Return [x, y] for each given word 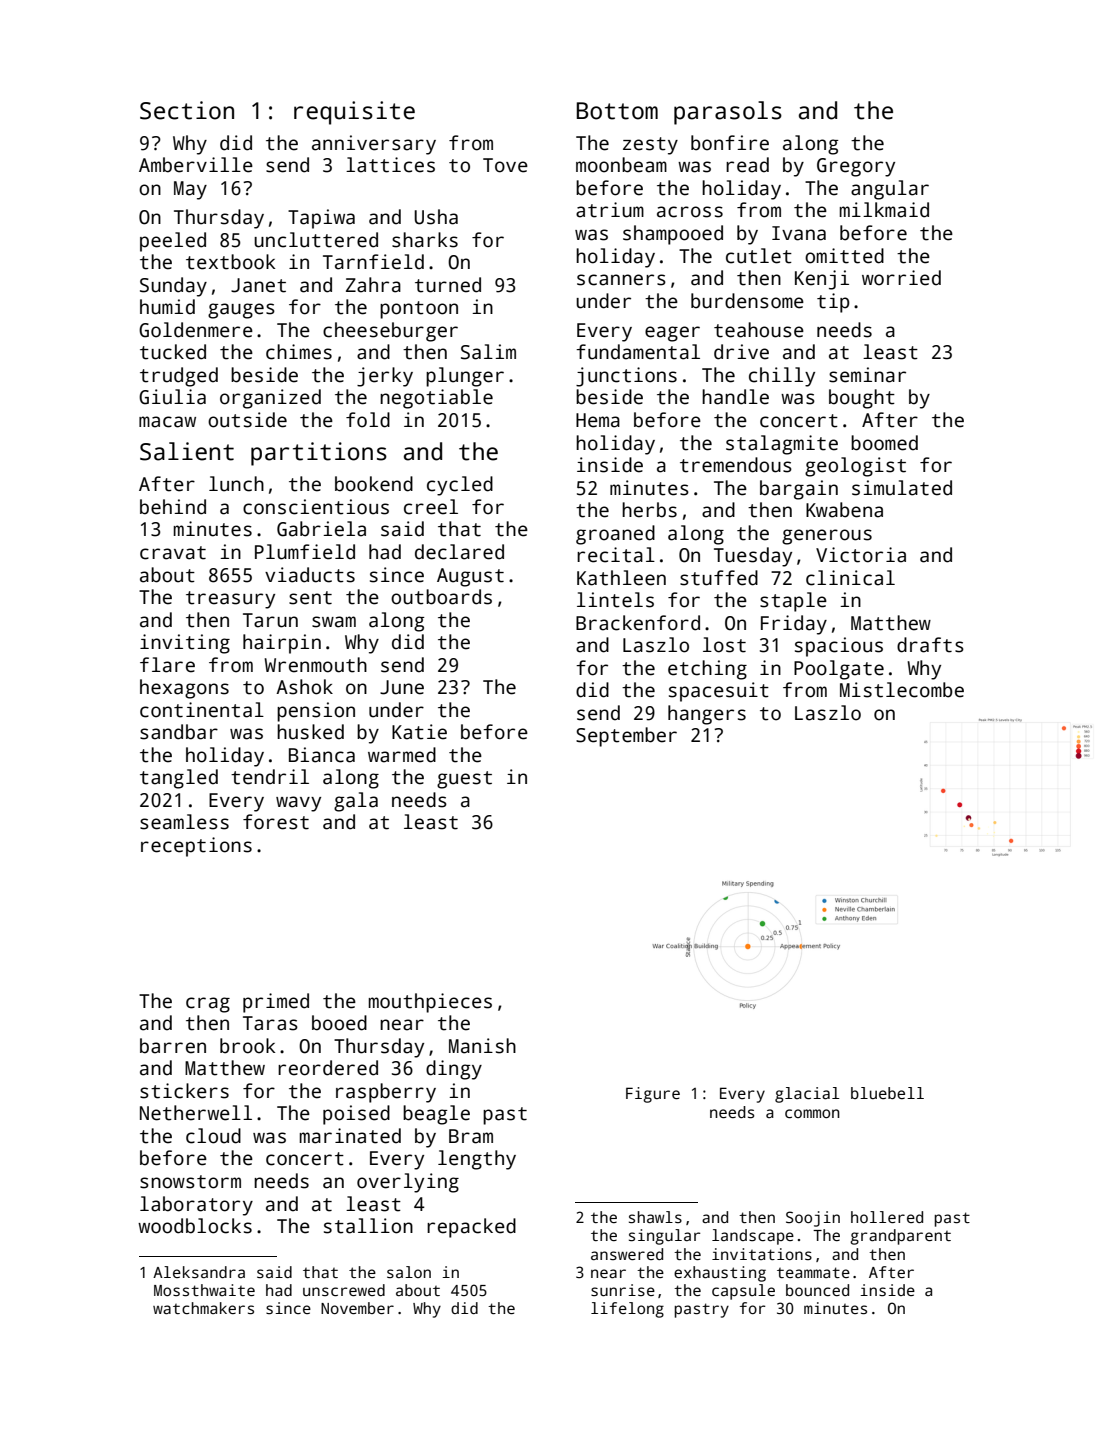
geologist [855, 467]
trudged [179, 377]
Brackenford [638, 623]
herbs [649, 510]
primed [276, 1003]
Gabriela [321, 529]
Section [187, 110]
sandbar [179, 732]
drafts [930, 645]
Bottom [617, 111]
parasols [728, 113]
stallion [368, 1226]
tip [833, 303]
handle [735, 397]
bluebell [887, 1093]
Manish [482, 1046]
